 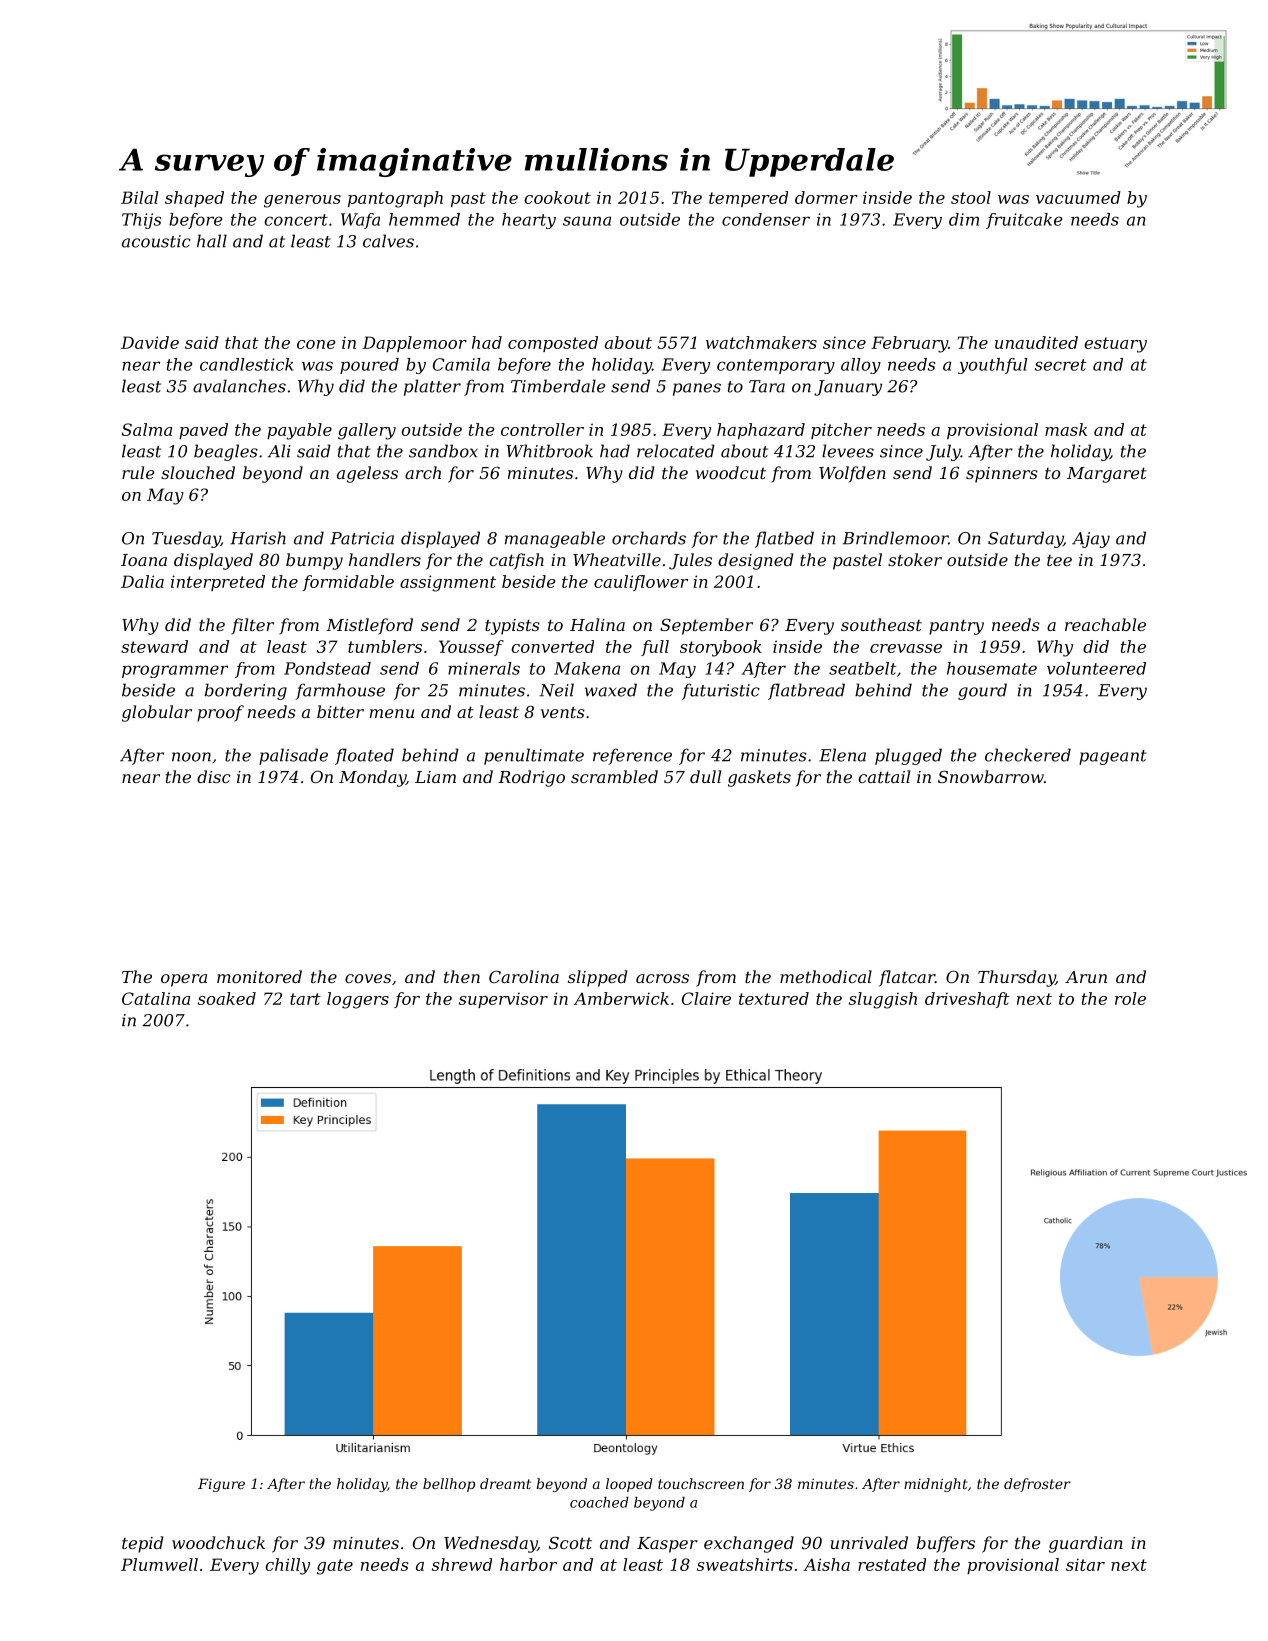 What do you see at coordinates (806, 691) in the screenshot?
I see `flatbread` at bounding box center [806, 691].
